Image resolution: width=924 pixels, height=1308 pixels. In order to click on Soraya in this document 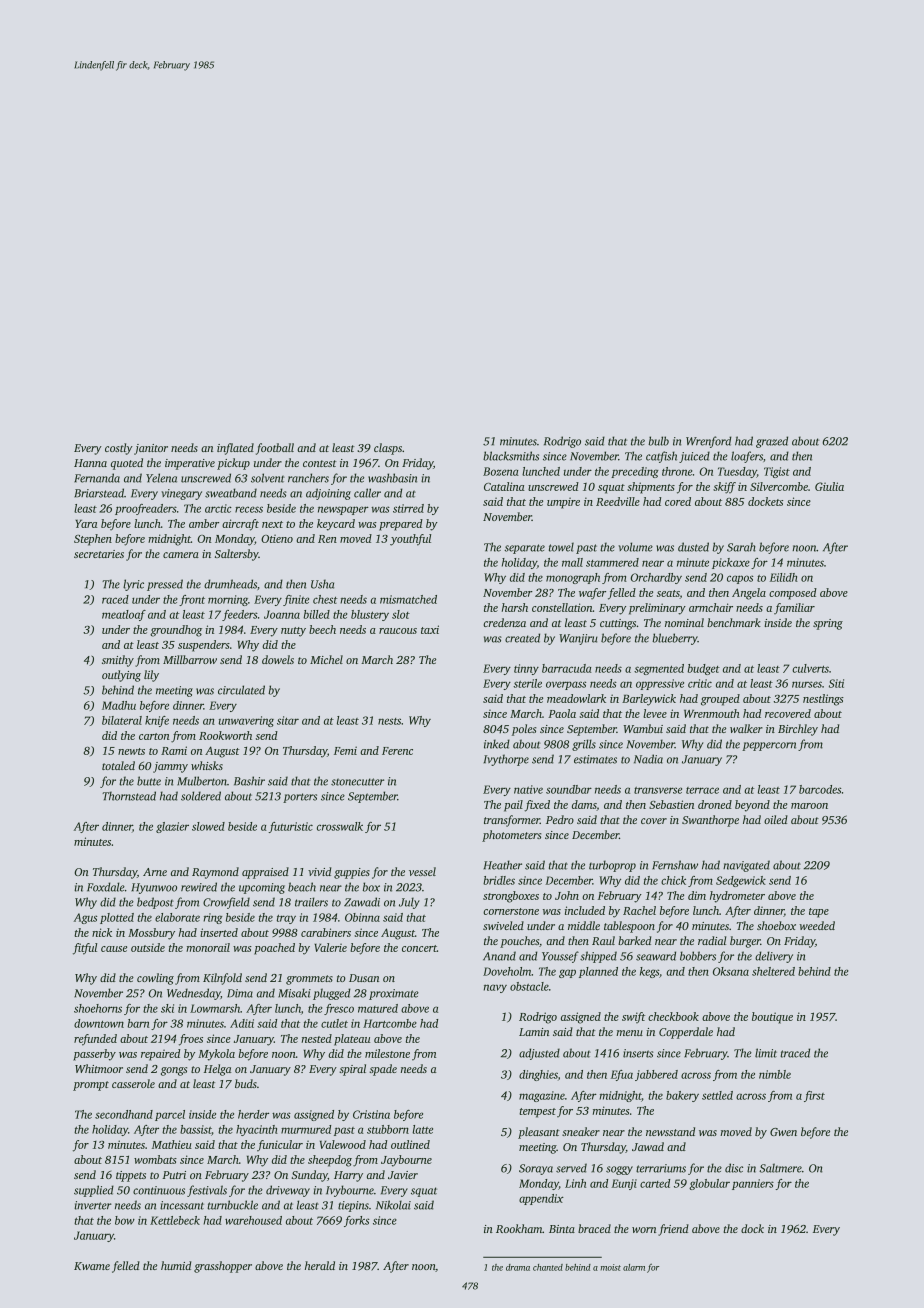, I will do `click(536, 1169)`.
